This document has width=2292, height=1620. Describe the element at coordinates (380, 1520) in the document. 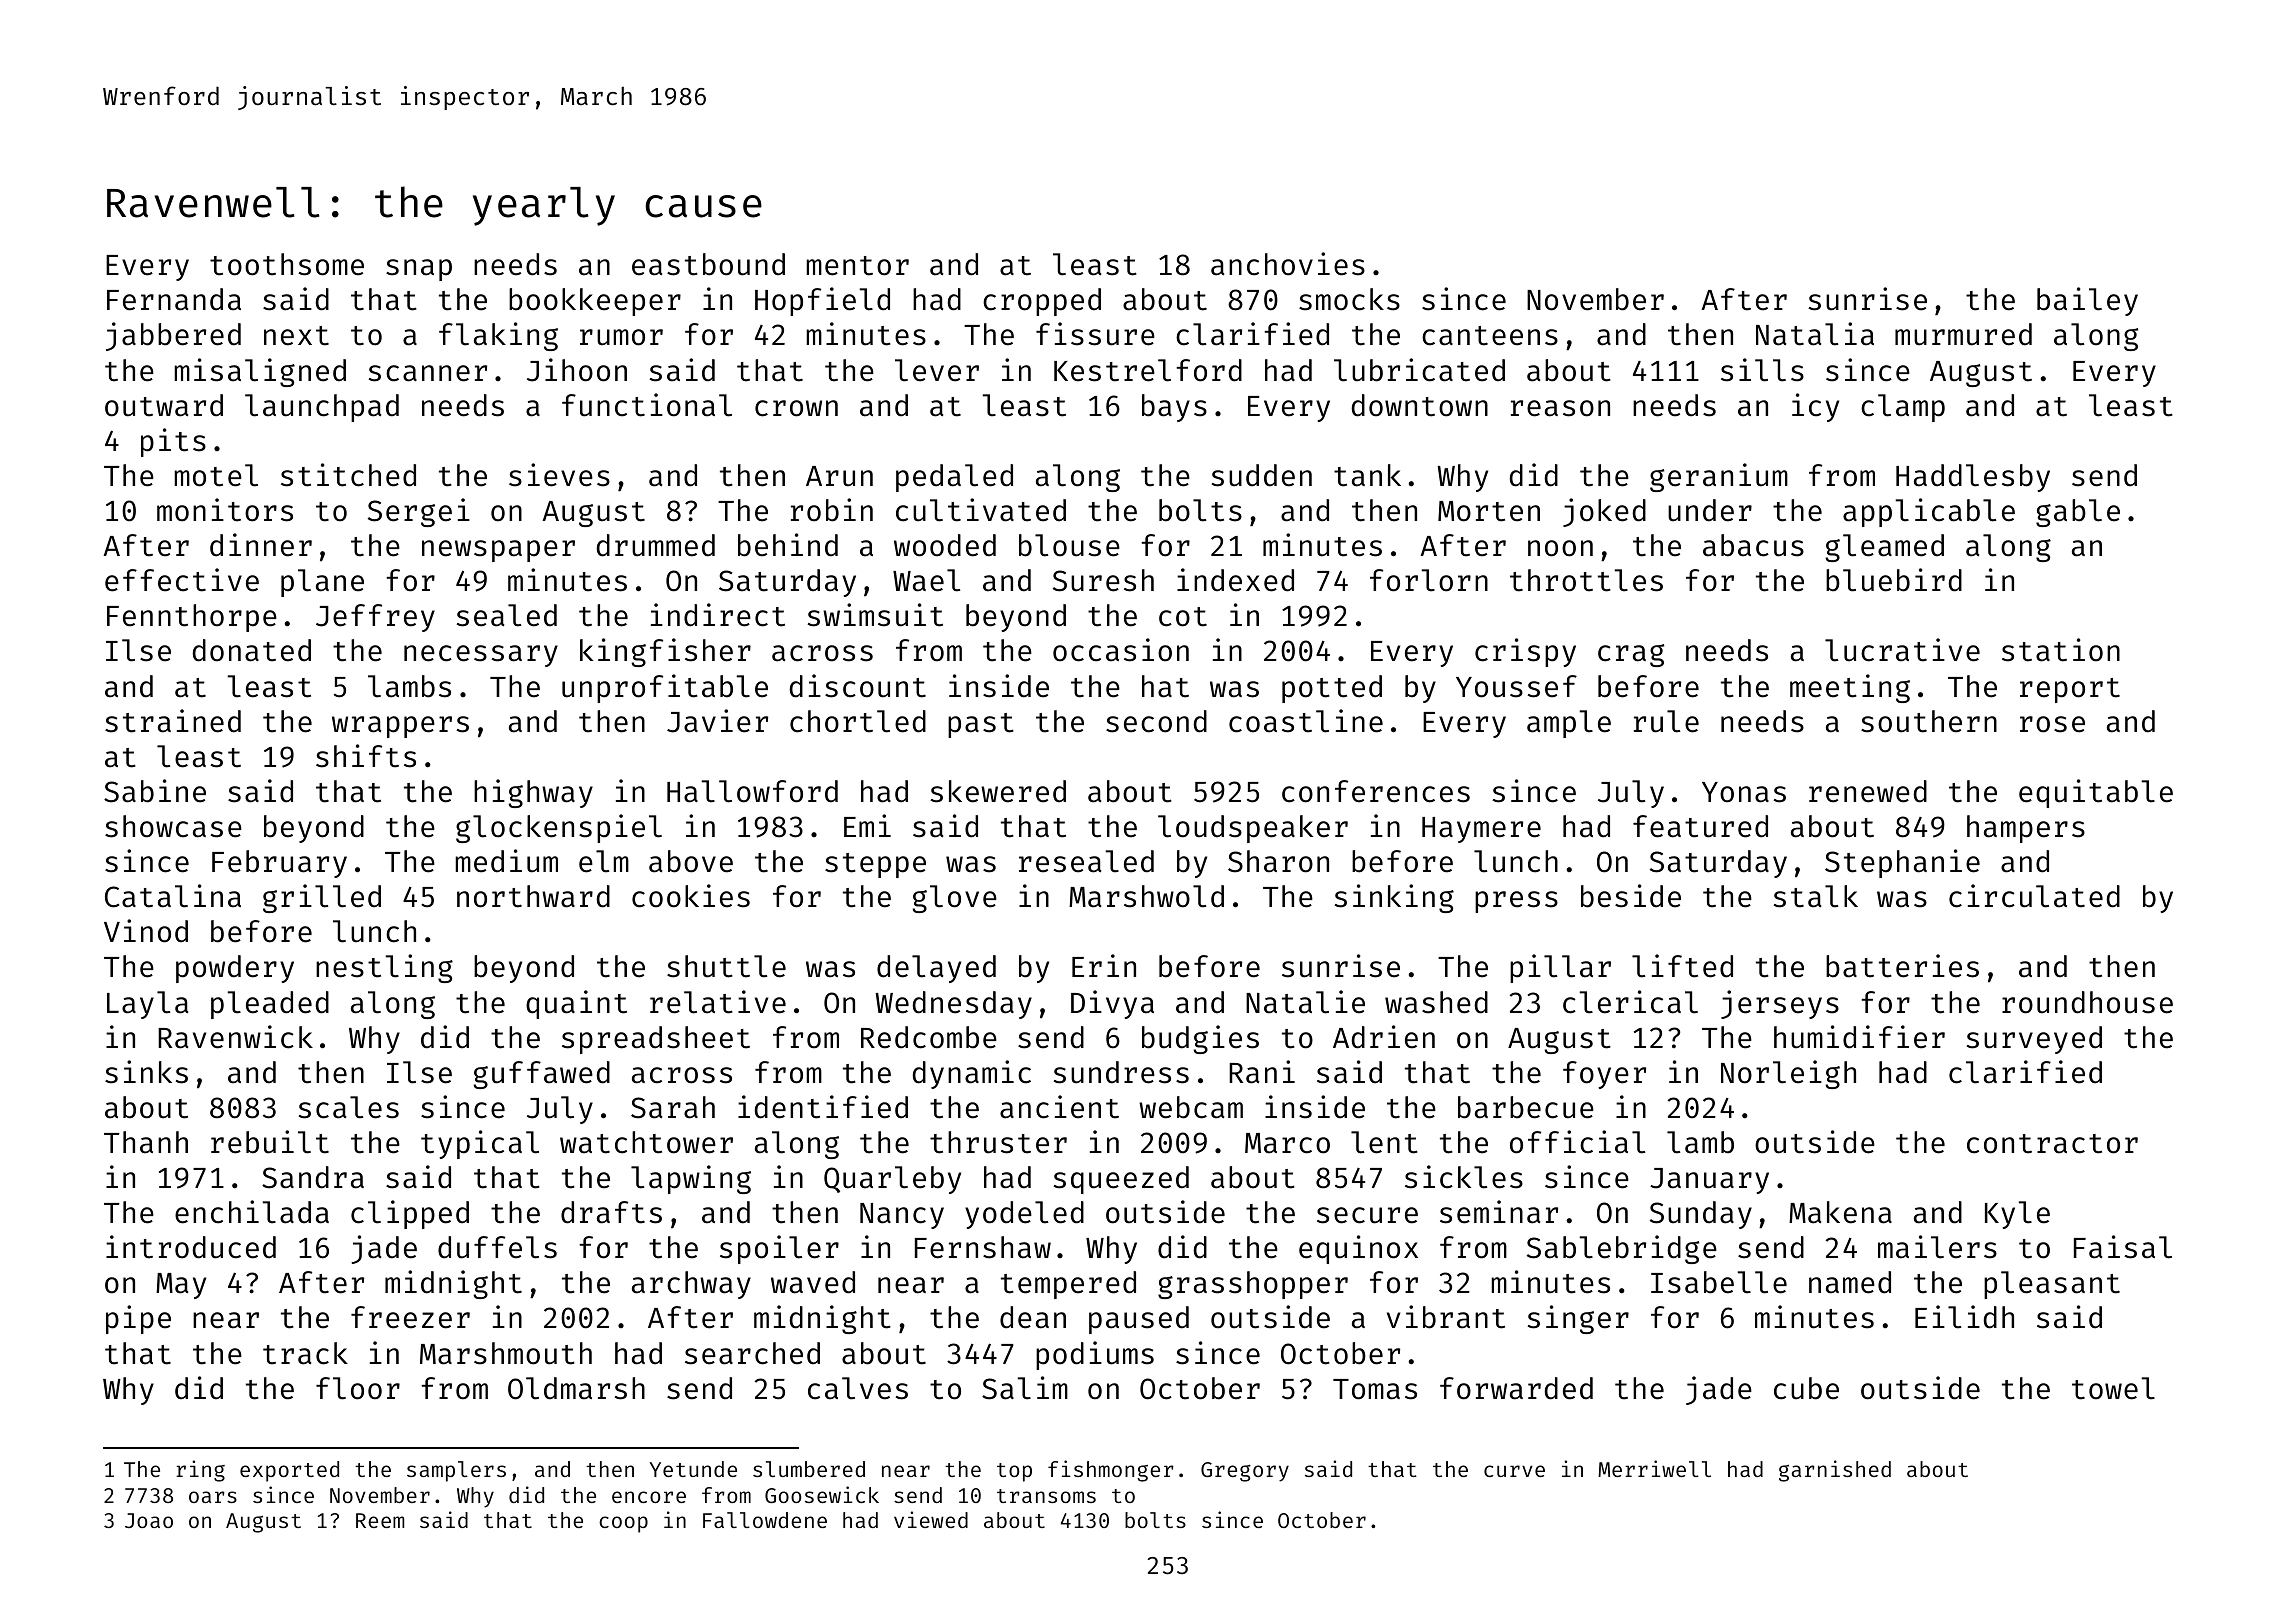

I see `Reem` at that location.
